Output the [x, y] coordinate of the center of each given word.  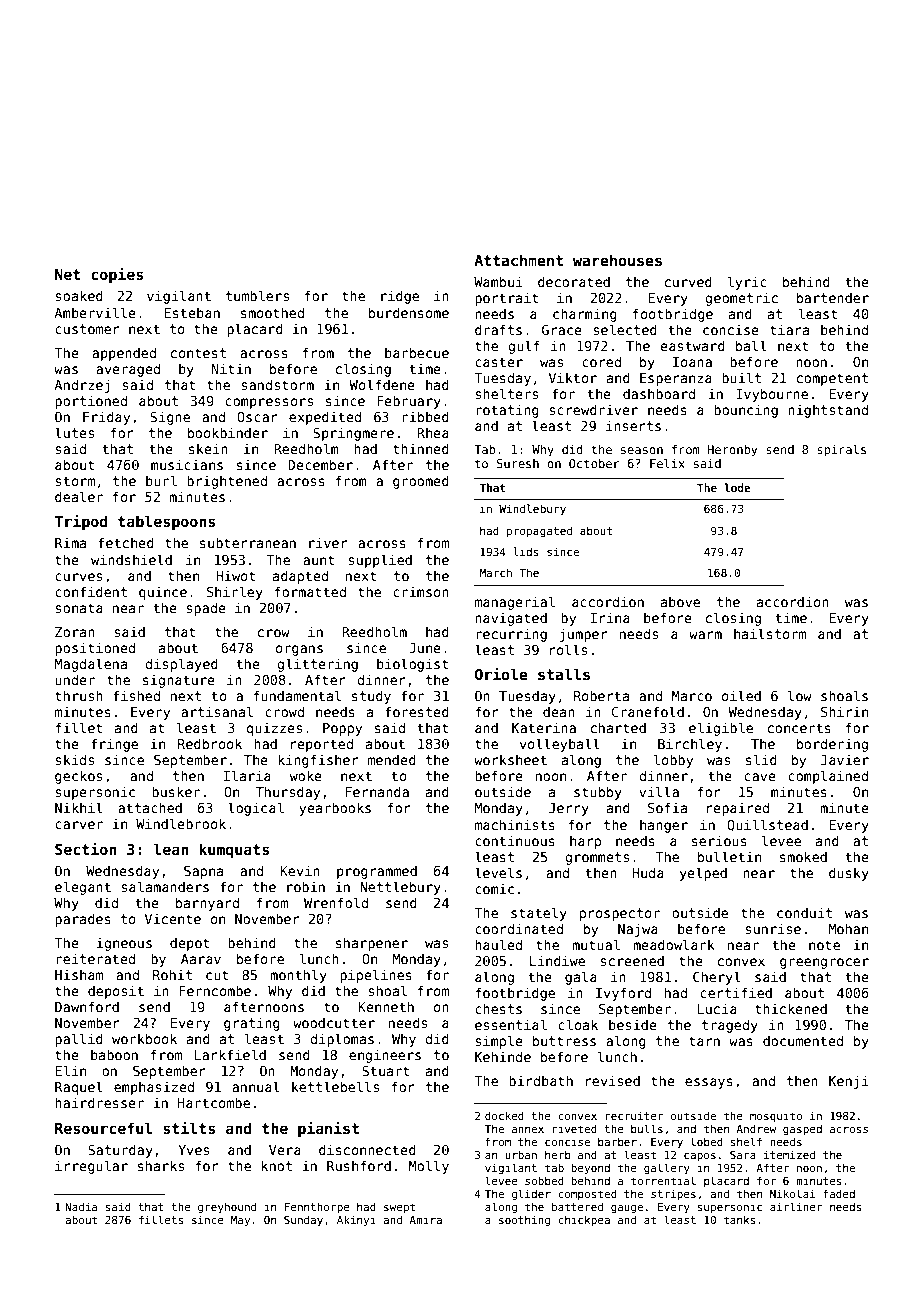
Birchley [690, 745]
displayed [181, 665]
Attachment [518, 260]
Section [85, 849]
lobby [673, 761]
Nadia [81, 1206]
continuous [515, 840]
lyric [747, 283]
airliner [796, 1206]
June [425, 648]
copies [117, 275]
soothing [524, 1220]
